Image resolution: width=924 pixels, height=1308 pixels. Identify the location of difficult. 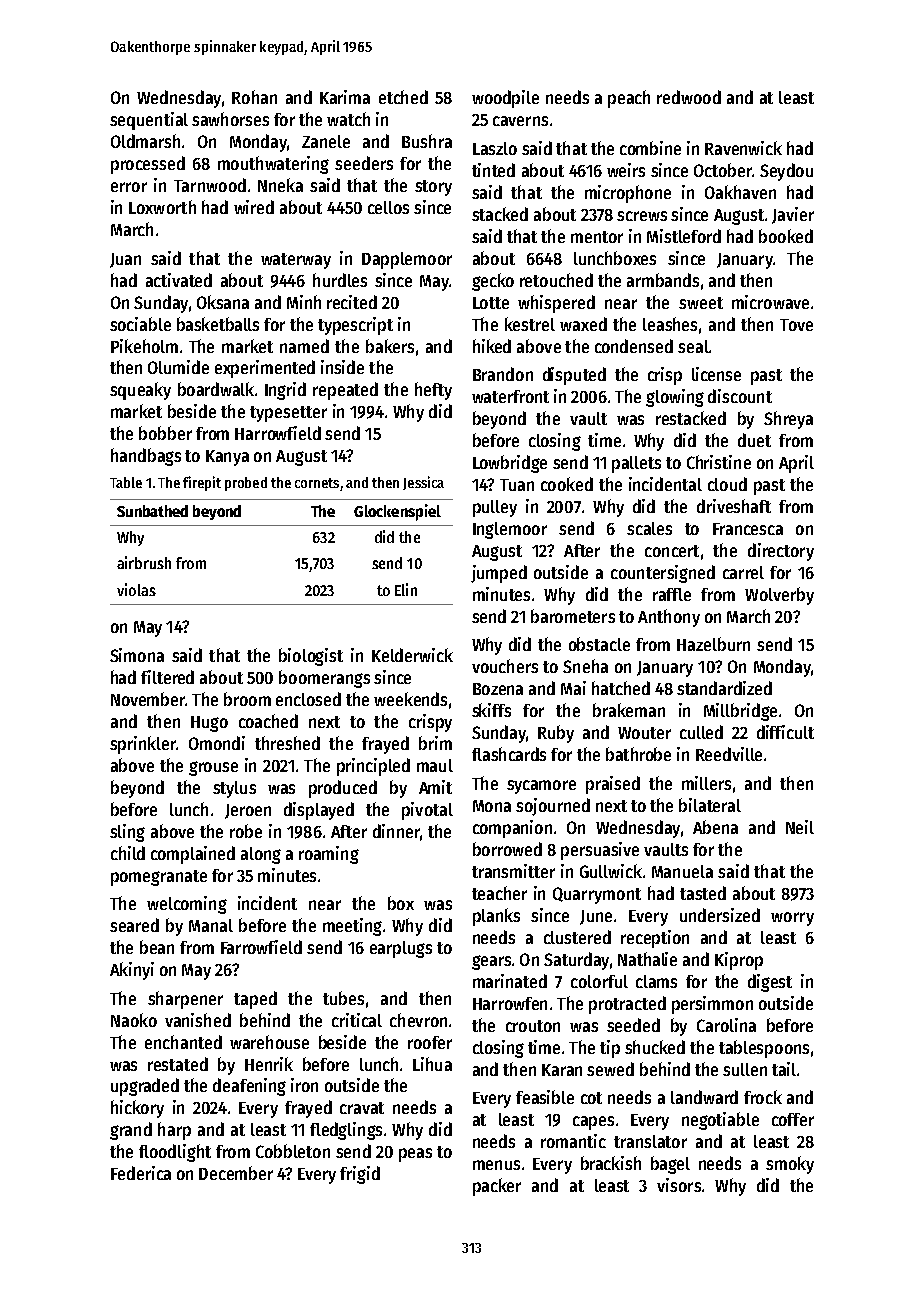
(785, 732).
